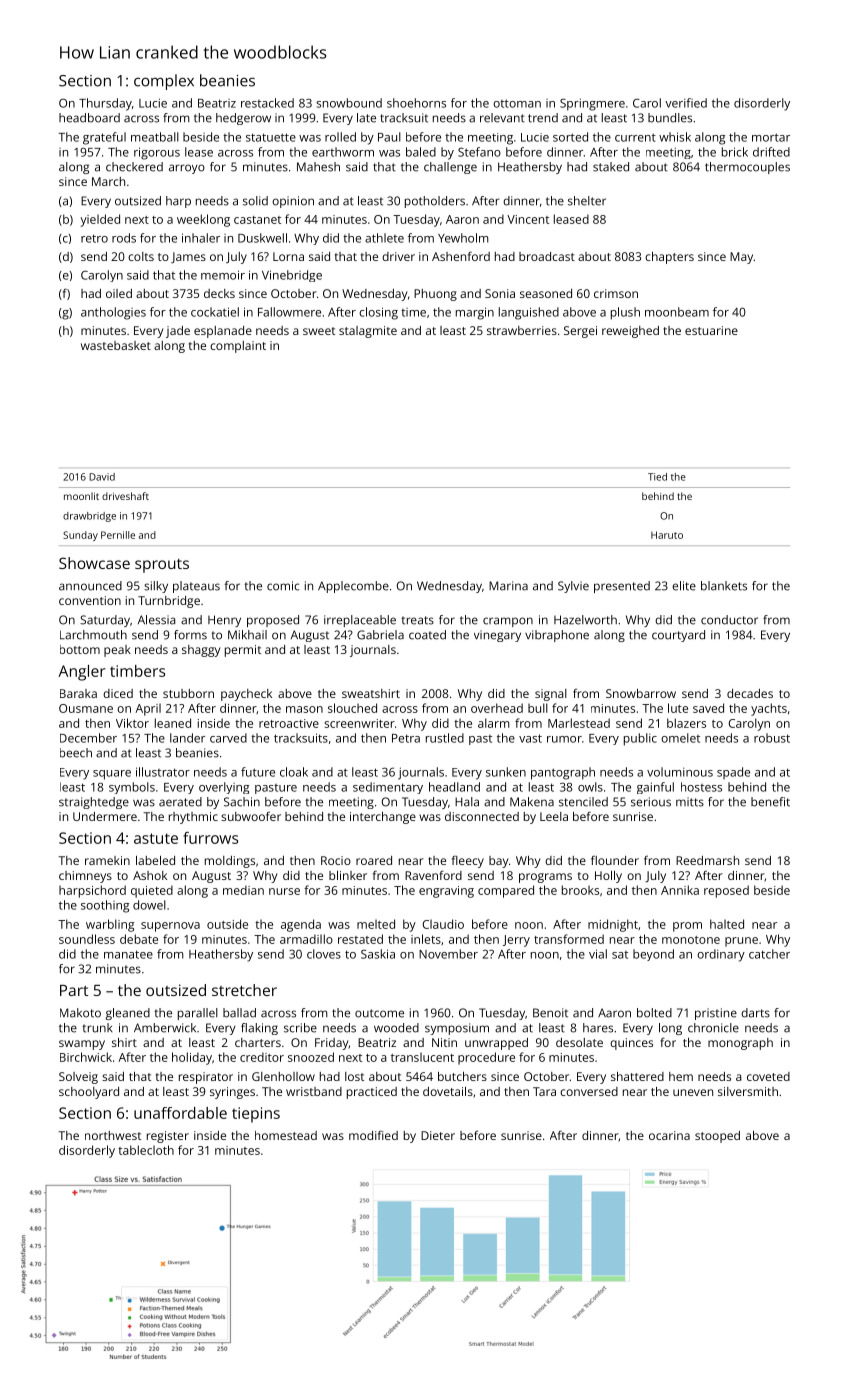  I want to click on verified, so click(686, 103).
